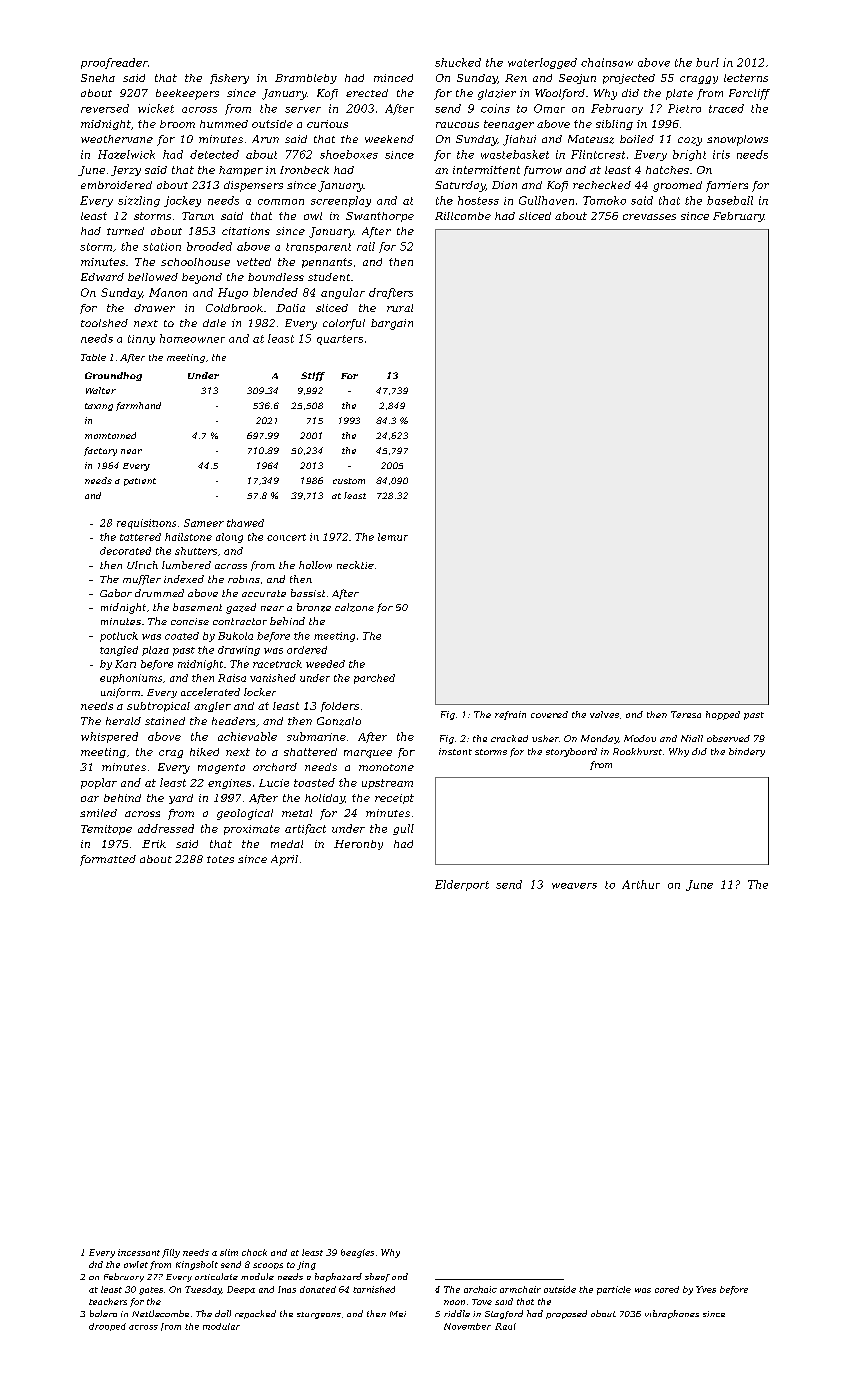 This page has height=1400, width=849. What do you see at coordinates (98, 78) in the page?
I see `Sneha` at bounding box center [98, 78].
